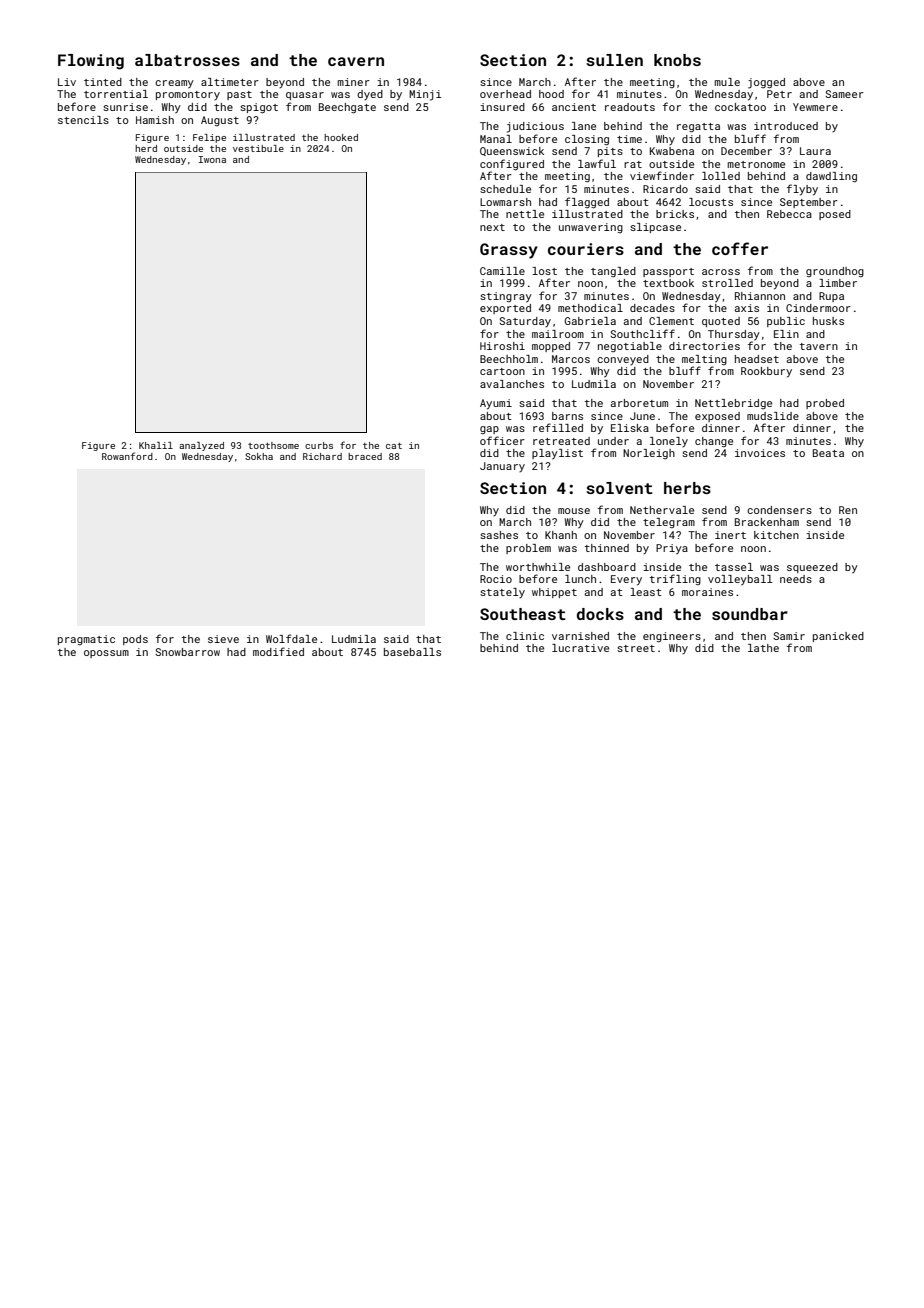 The width and height of the screenshot is (924, 1308). What do you see at coordinates (492, 227) in the screenshot?
I see `next` at bounding box center [492, 227].
